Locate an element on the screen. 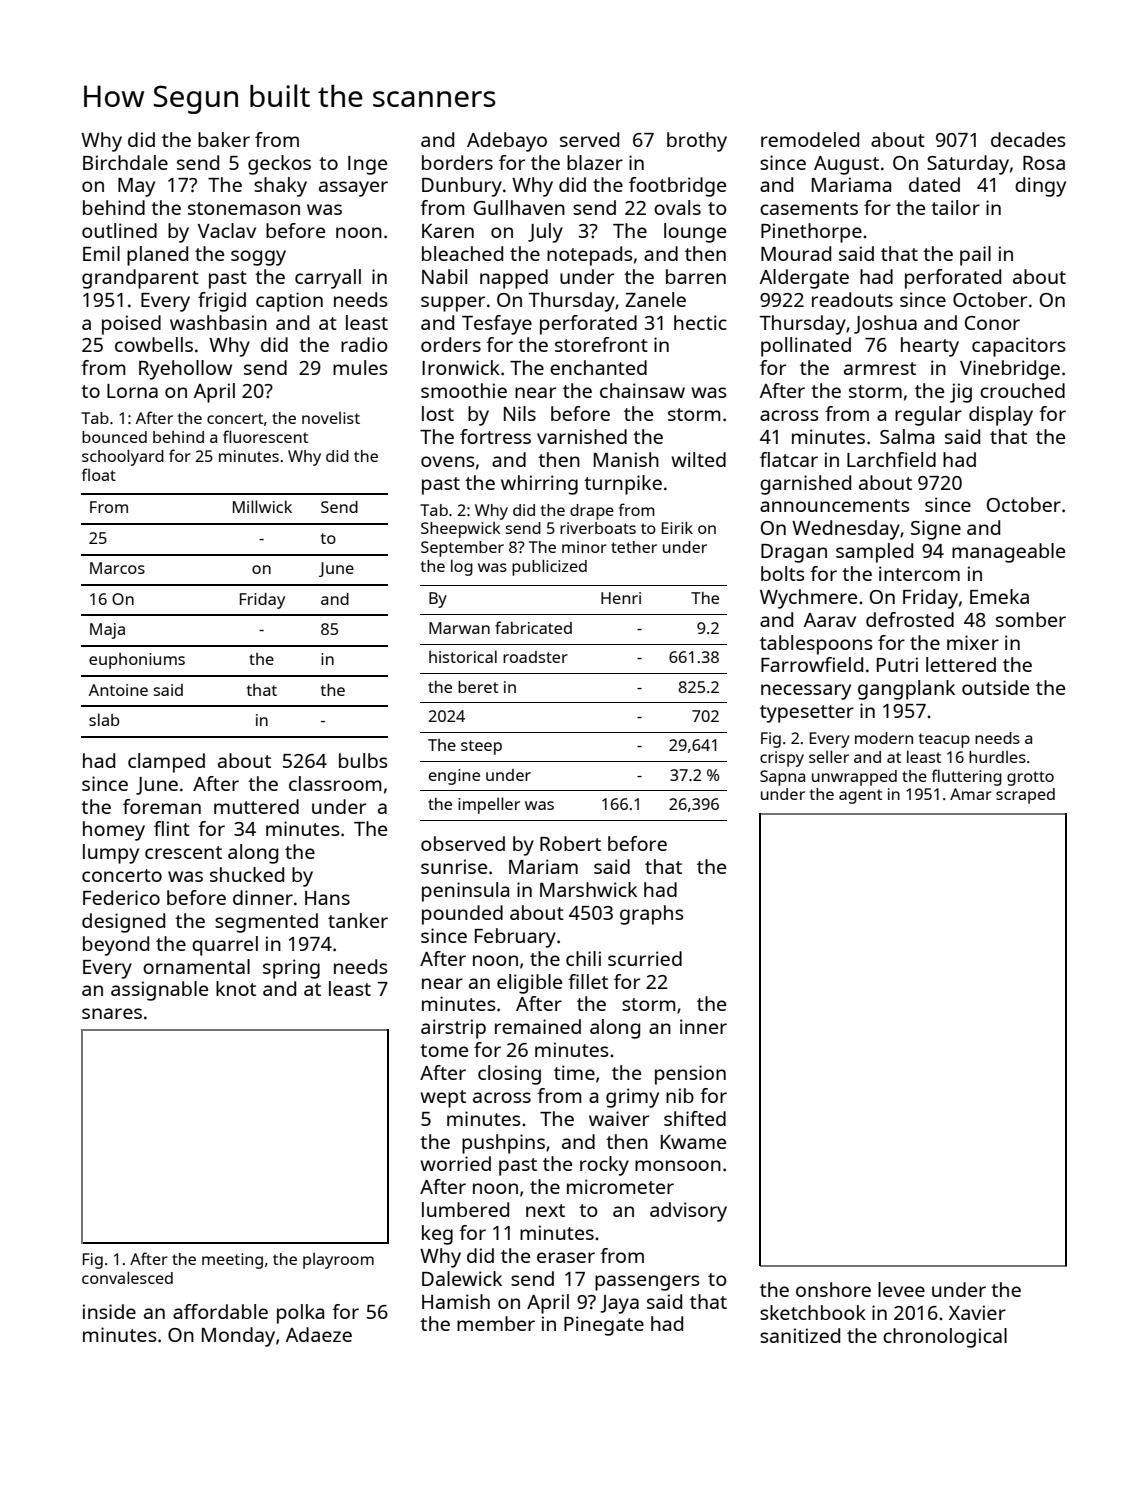 The height and width of the screenshot is (1486, 1148). advisory is located at coordinates (688, 1212).
